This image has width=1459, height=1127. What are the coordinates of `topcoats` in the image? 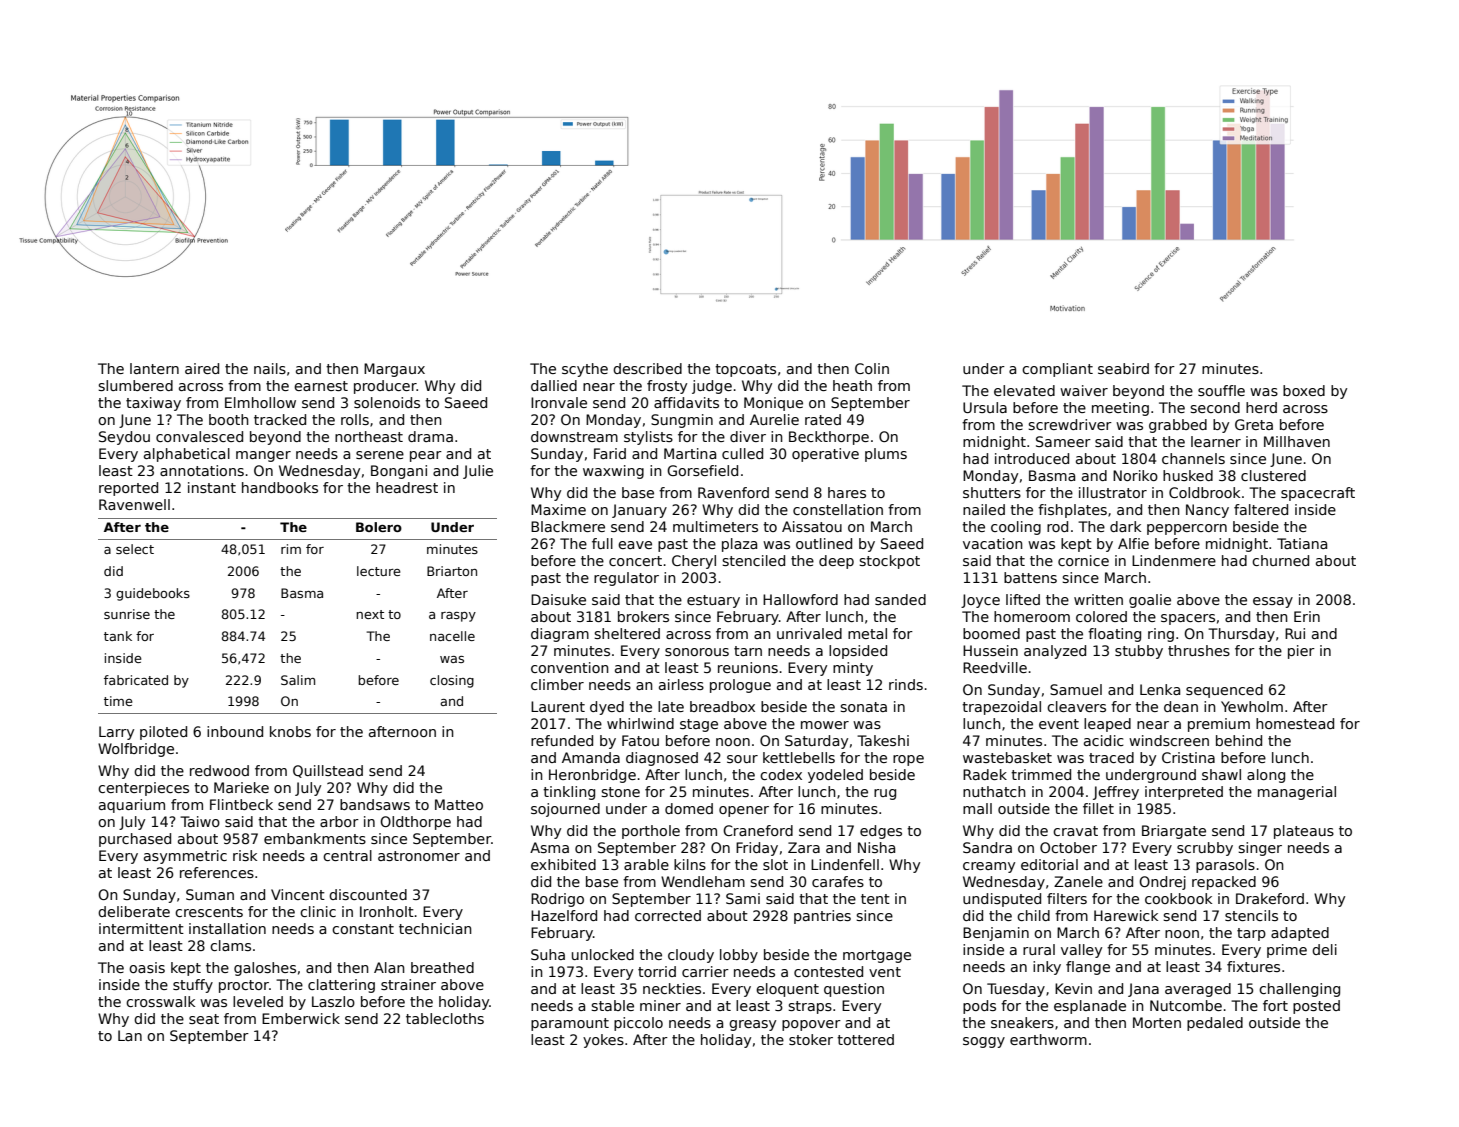 It's located at (745, 370).
